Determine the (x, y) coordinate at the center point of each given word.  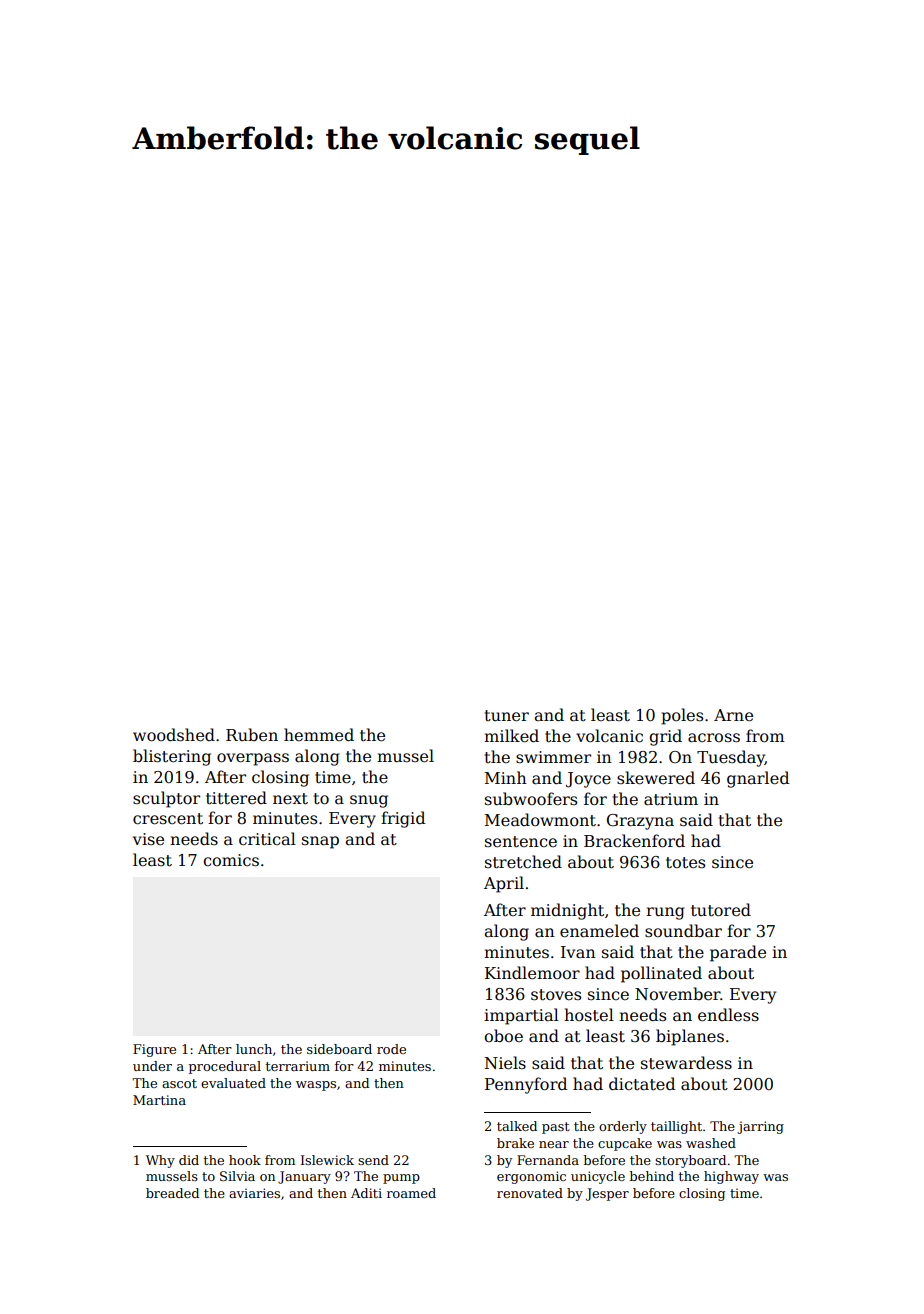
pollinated (661, 974)
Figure (154, 1050)
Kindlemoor (532, 973)
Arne (733, 715)
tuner (507, 716)
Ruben (252, 735)
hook (245, 1160)
